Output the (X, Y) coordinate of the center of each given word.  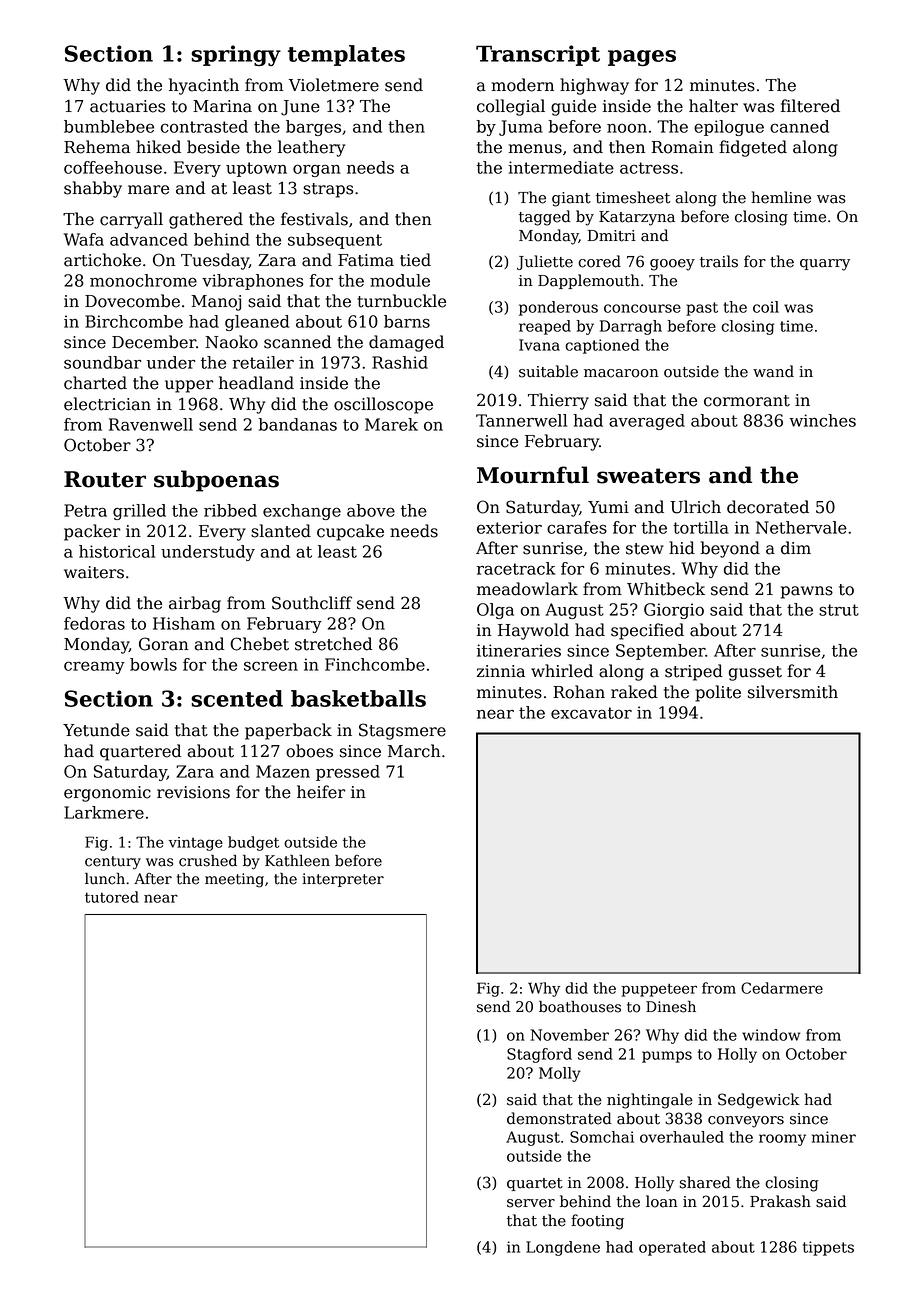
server (531, 1203)
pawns (807, 592)
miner (834, 1137)
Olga (495, 611)
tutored (112, 897)
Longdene (563, 1248)
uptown (256, 169)
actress (649, 168)
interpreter (343, 880)
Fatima (366, 260)
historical (117, 551)
